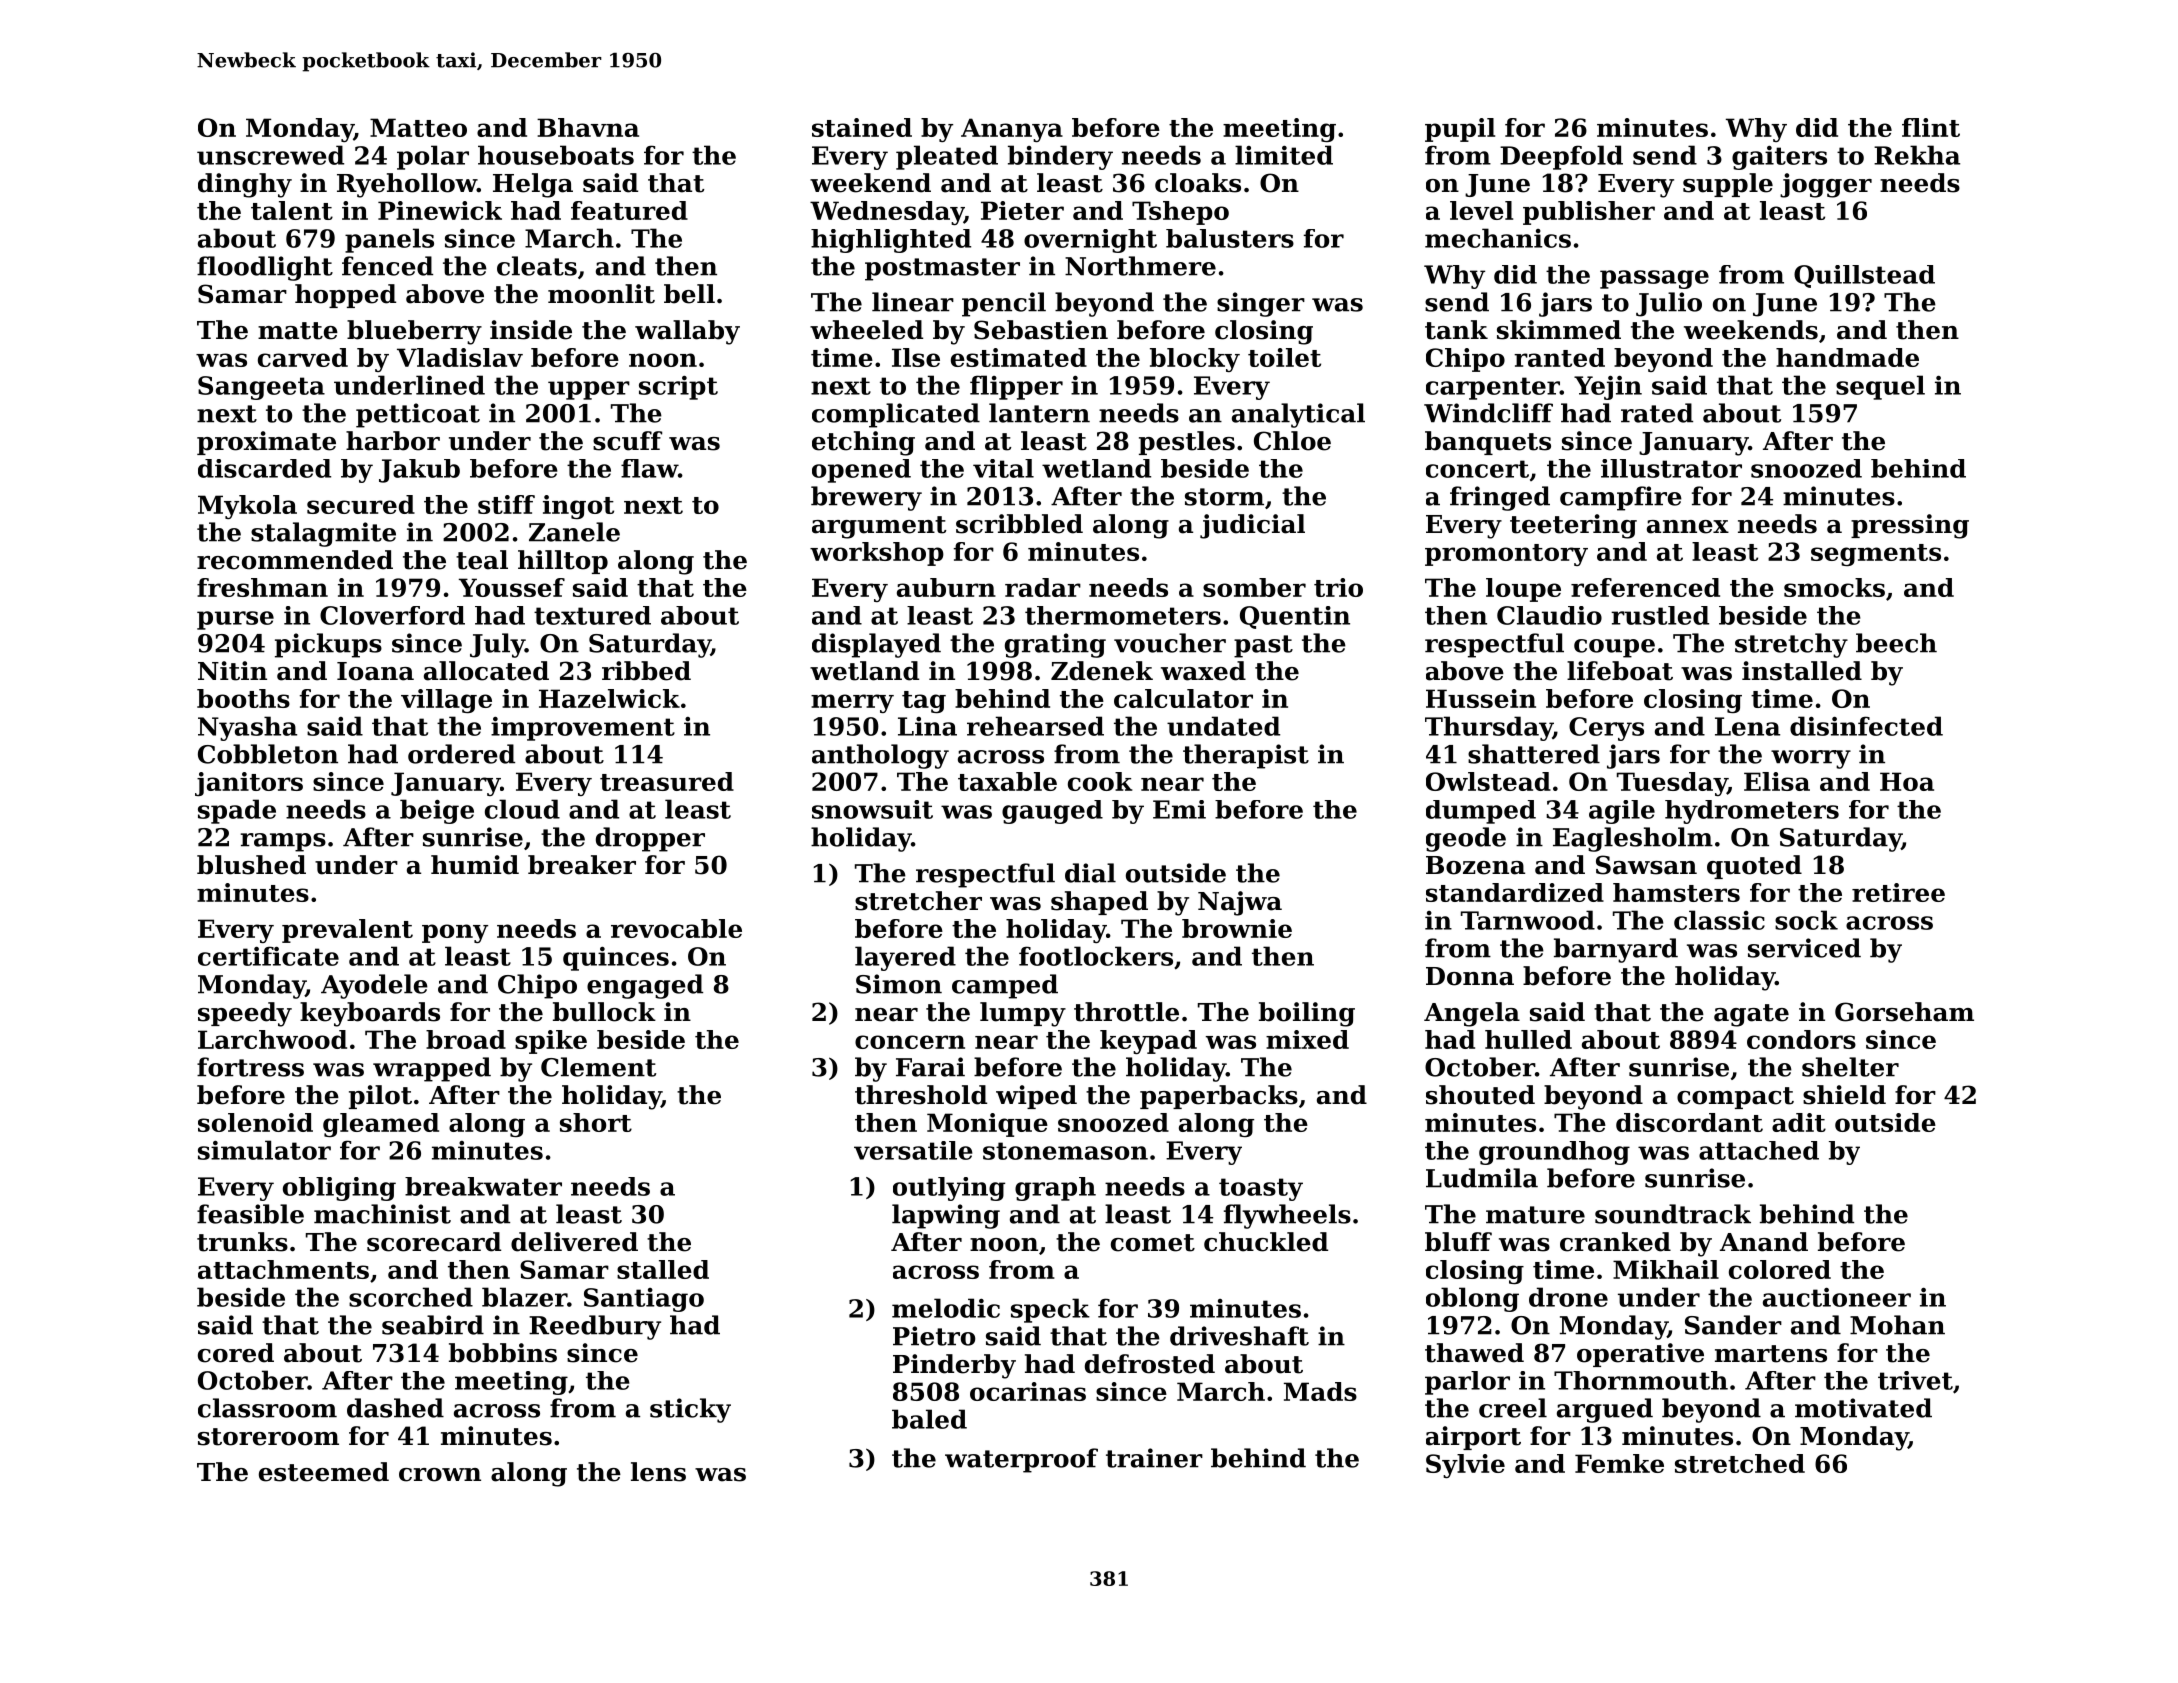 The height and width of the image is (1683, 2178). I want to click on Femke, so click(1619, 1463).
